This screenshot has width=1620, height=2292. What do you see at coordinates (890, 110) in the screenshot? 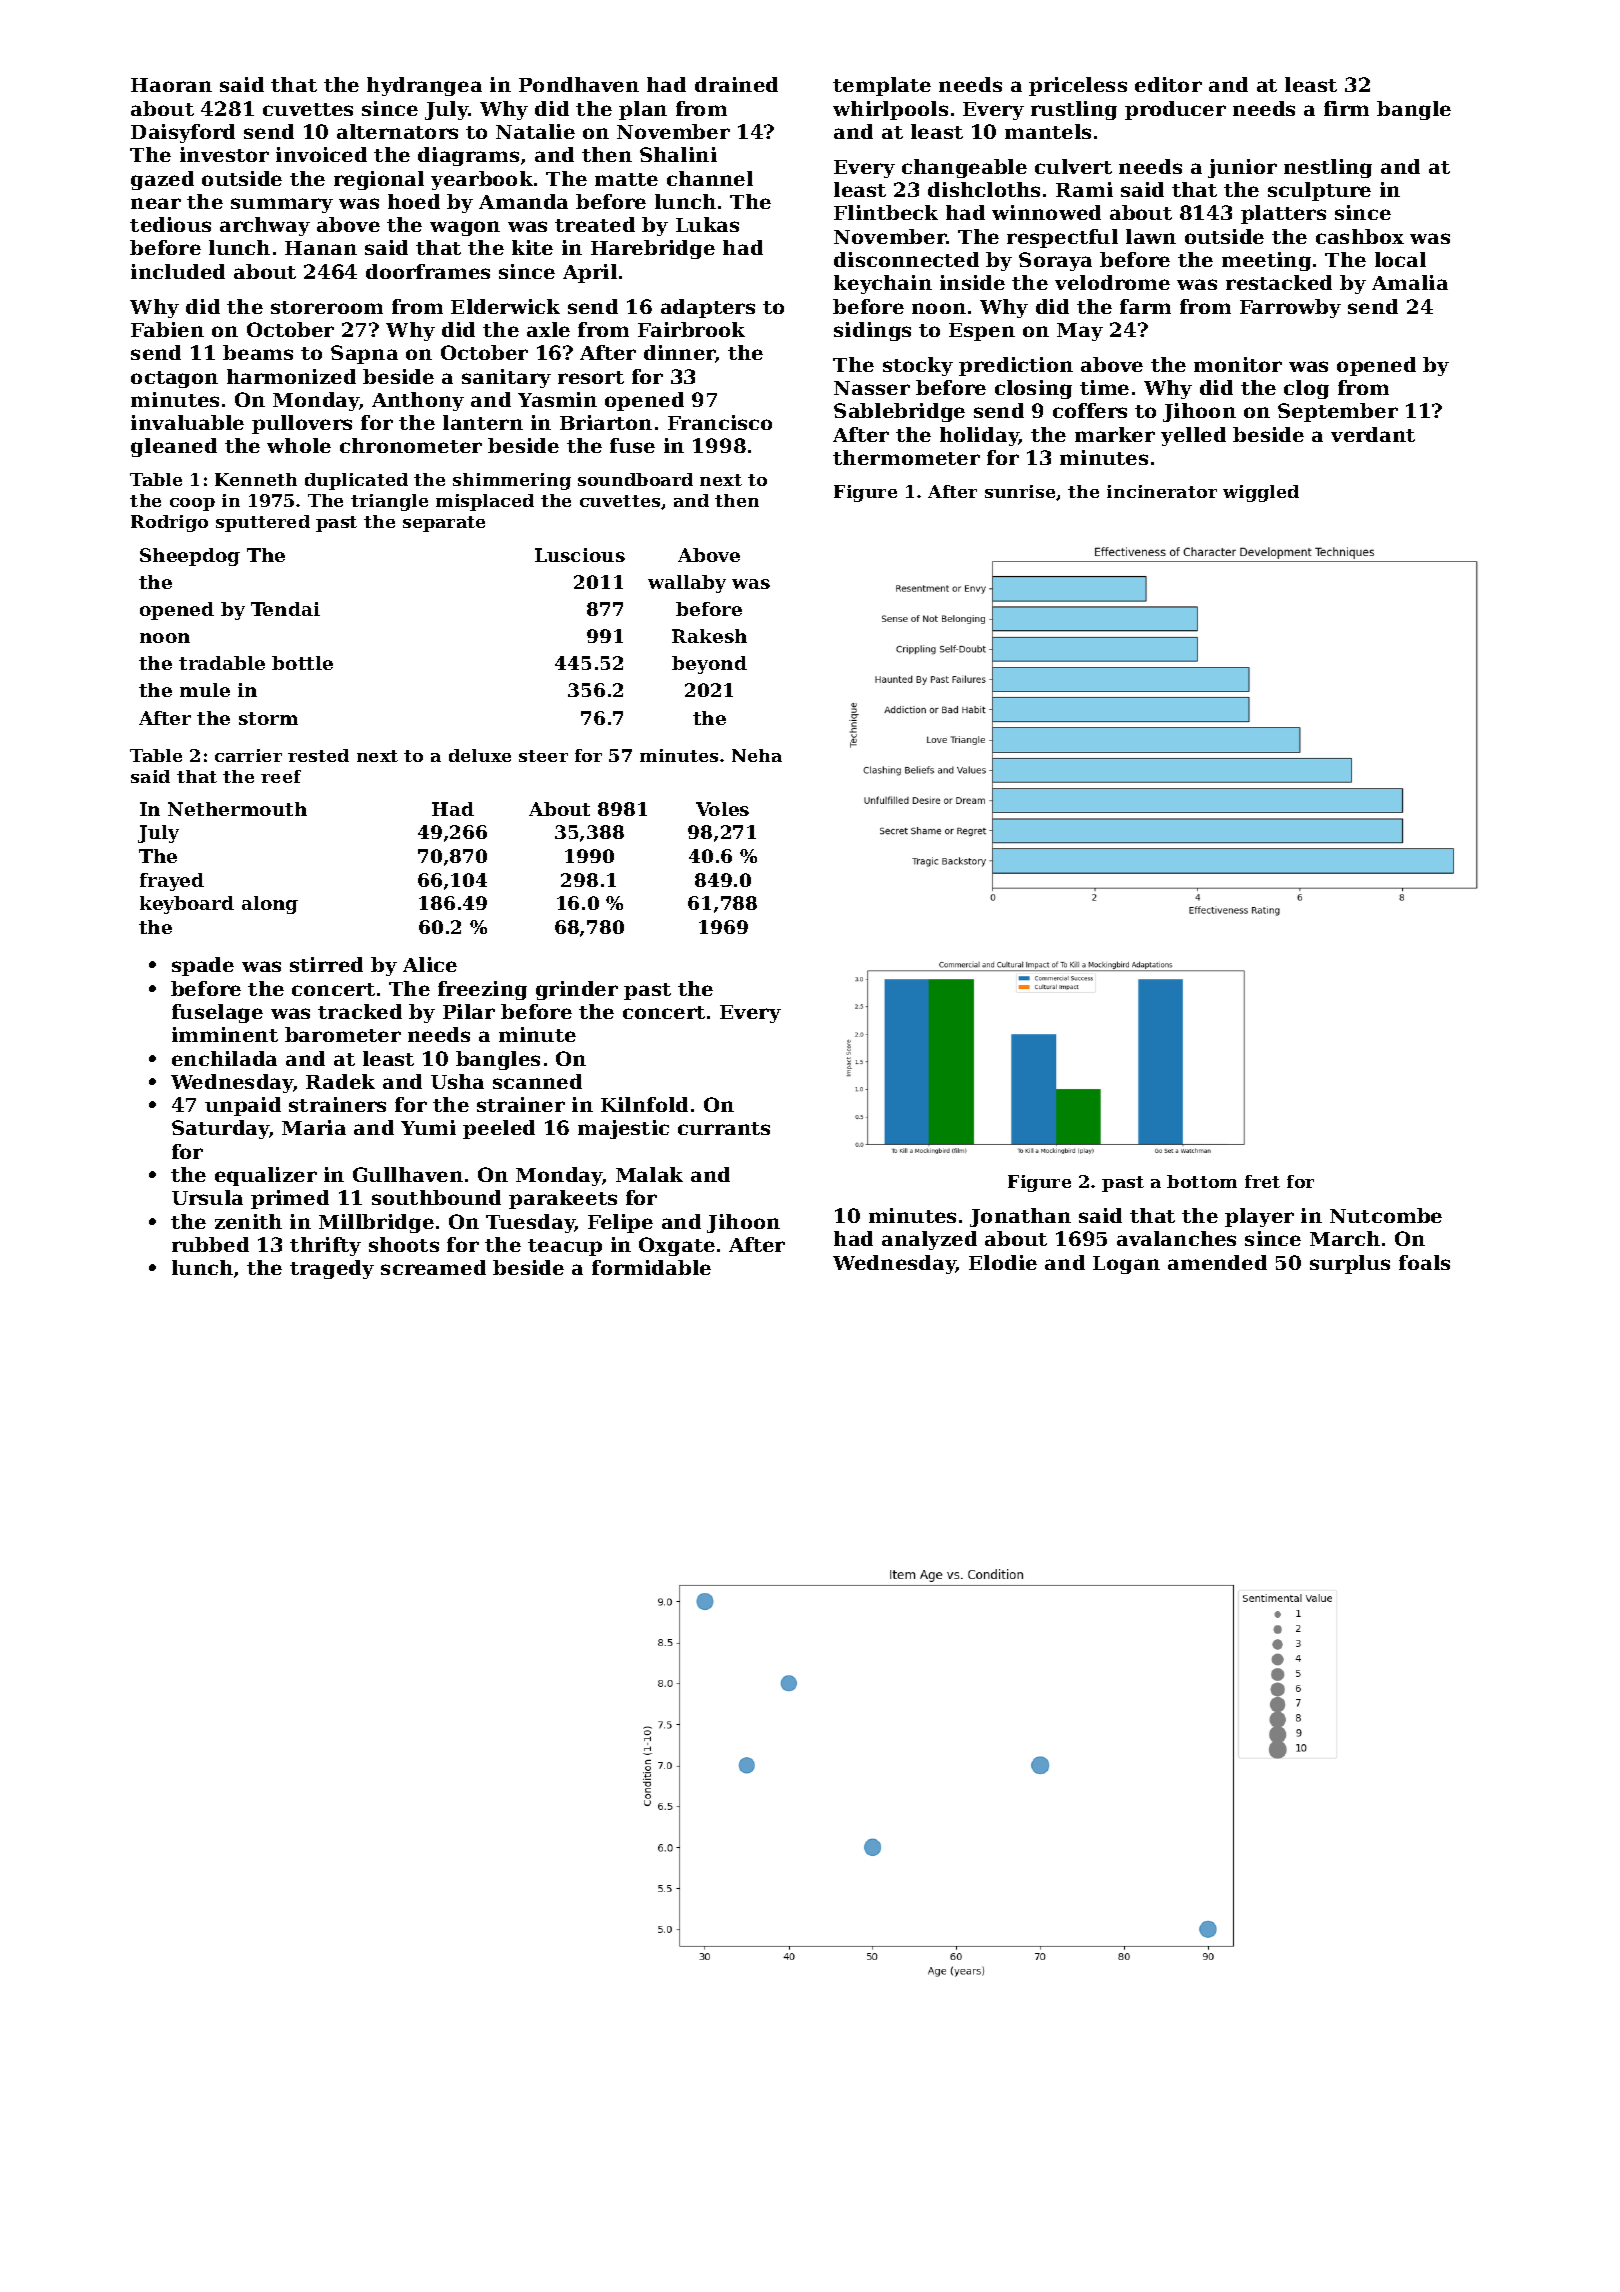
I see `whirlpools` at bounding box center [890, 110].
